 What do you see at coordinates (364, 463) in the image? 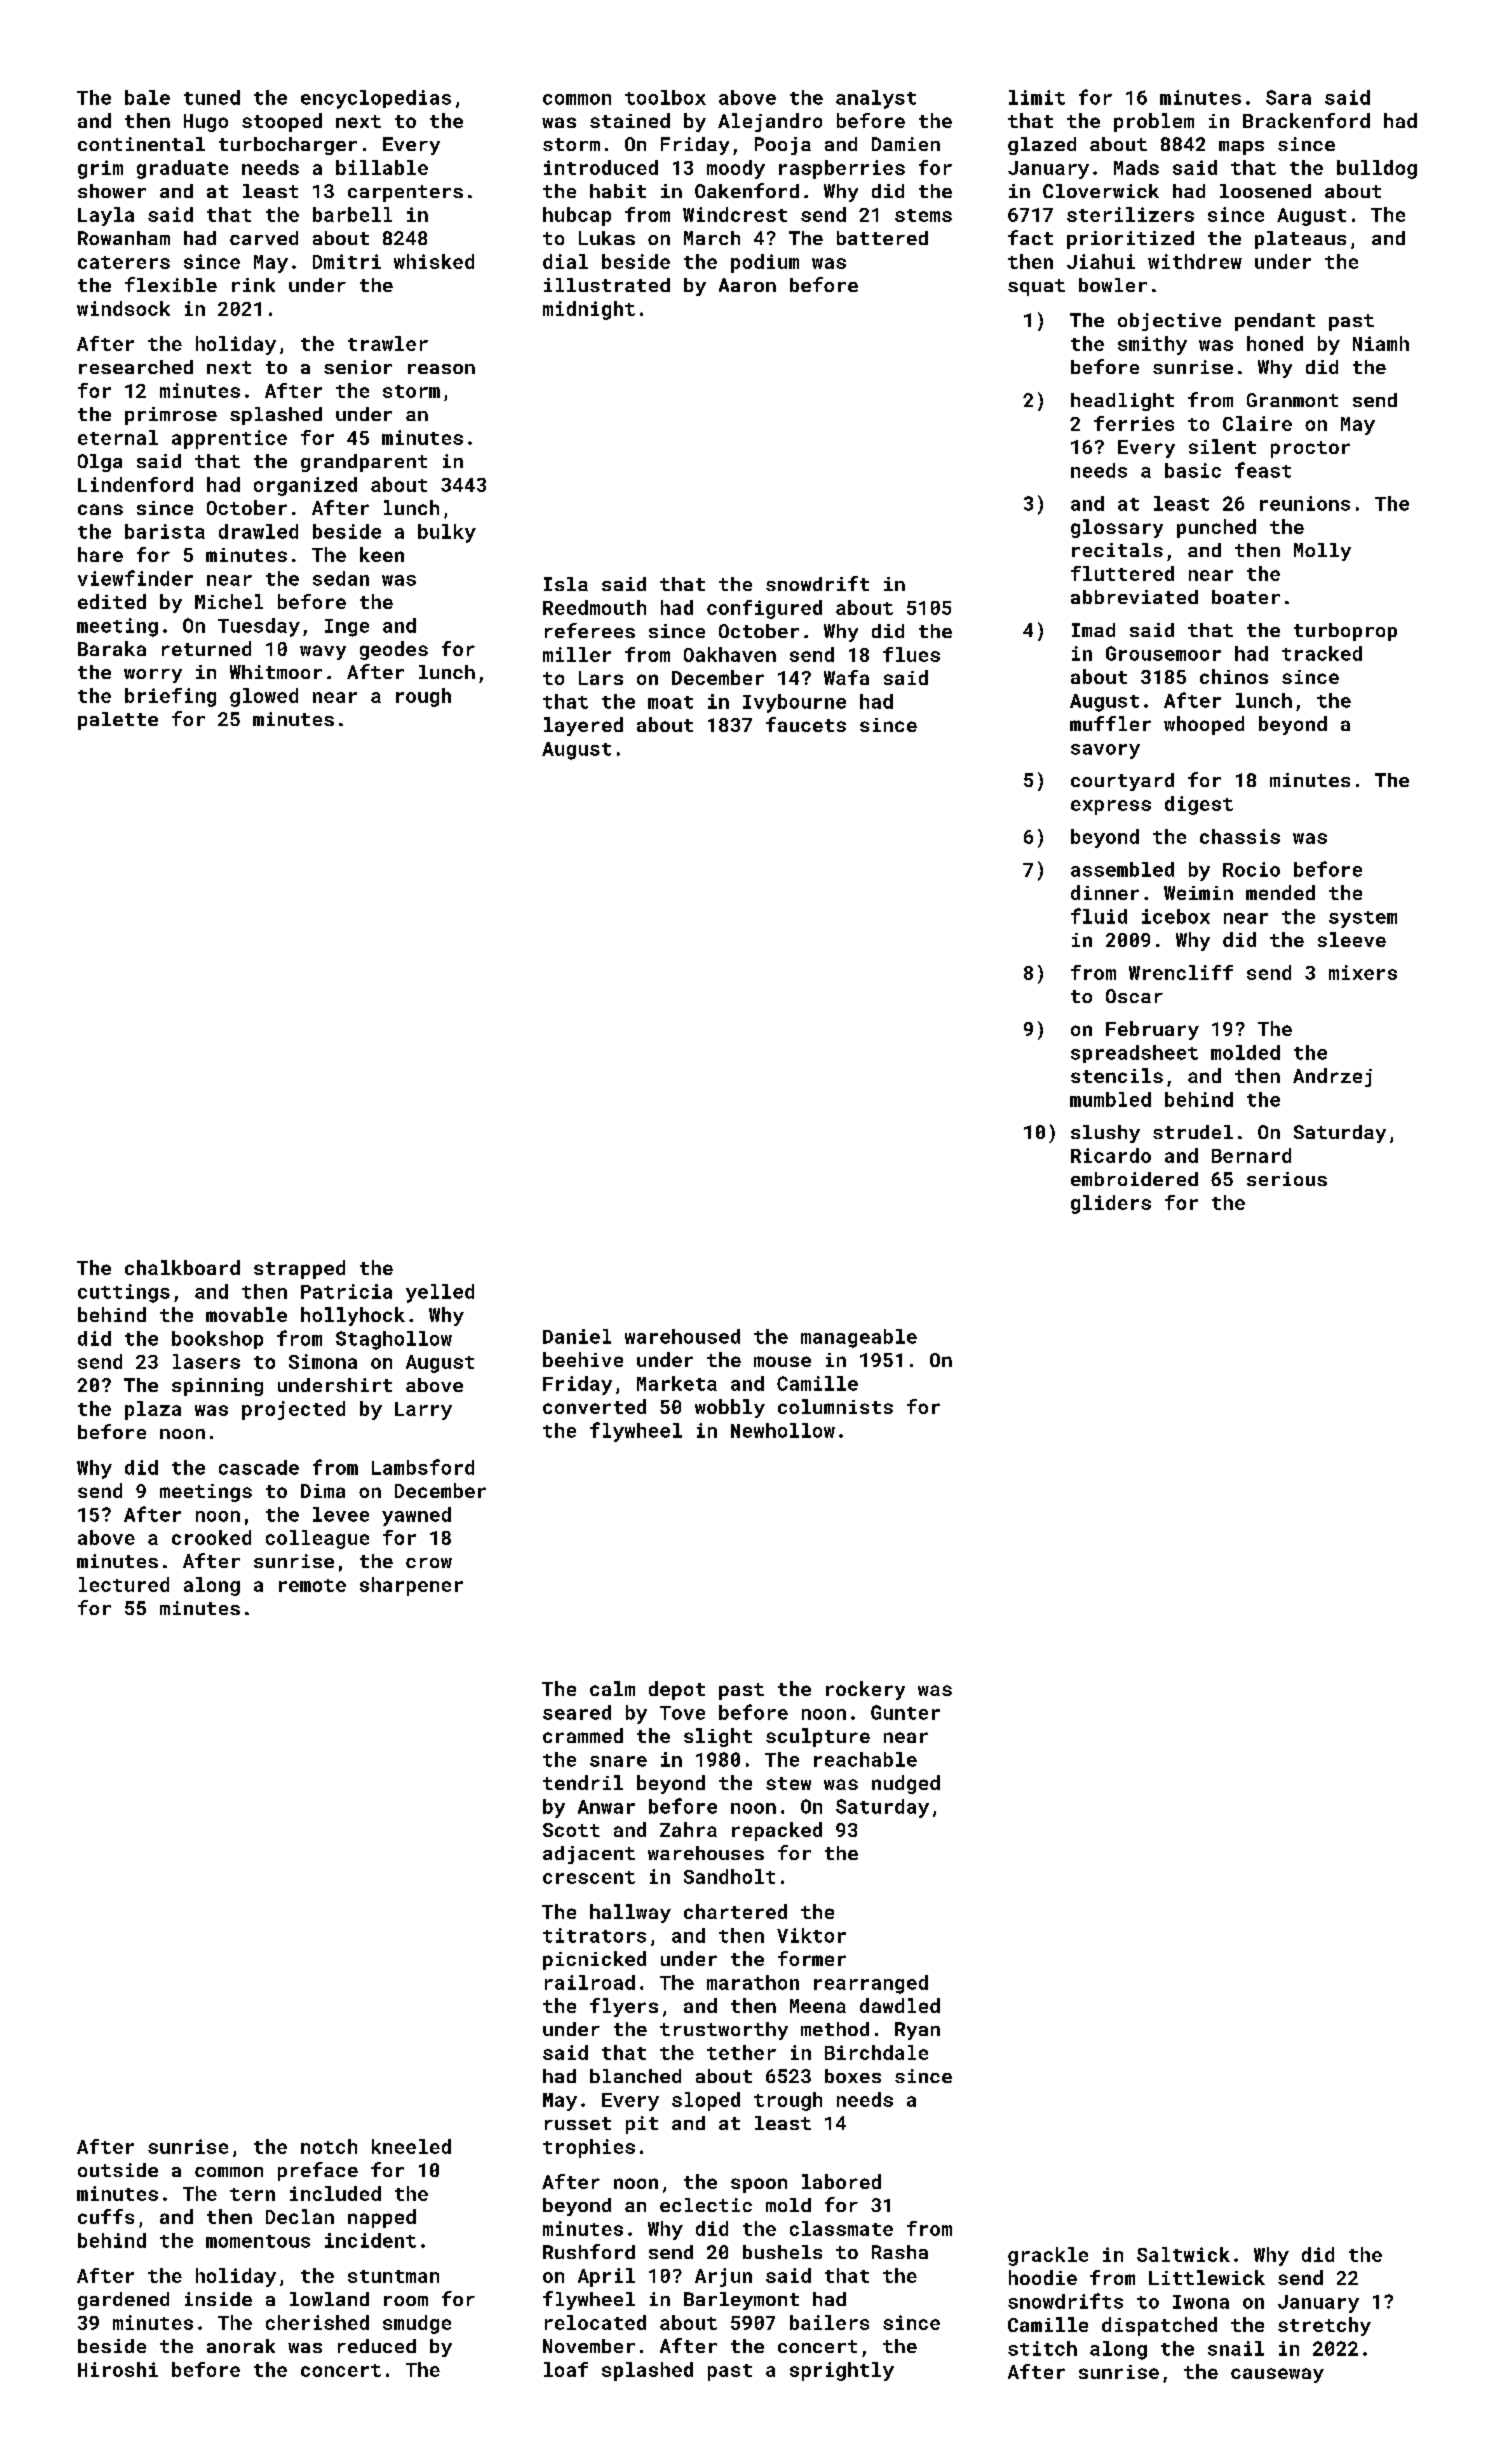
I see `grandparent` at bounding box center [364, 463].
